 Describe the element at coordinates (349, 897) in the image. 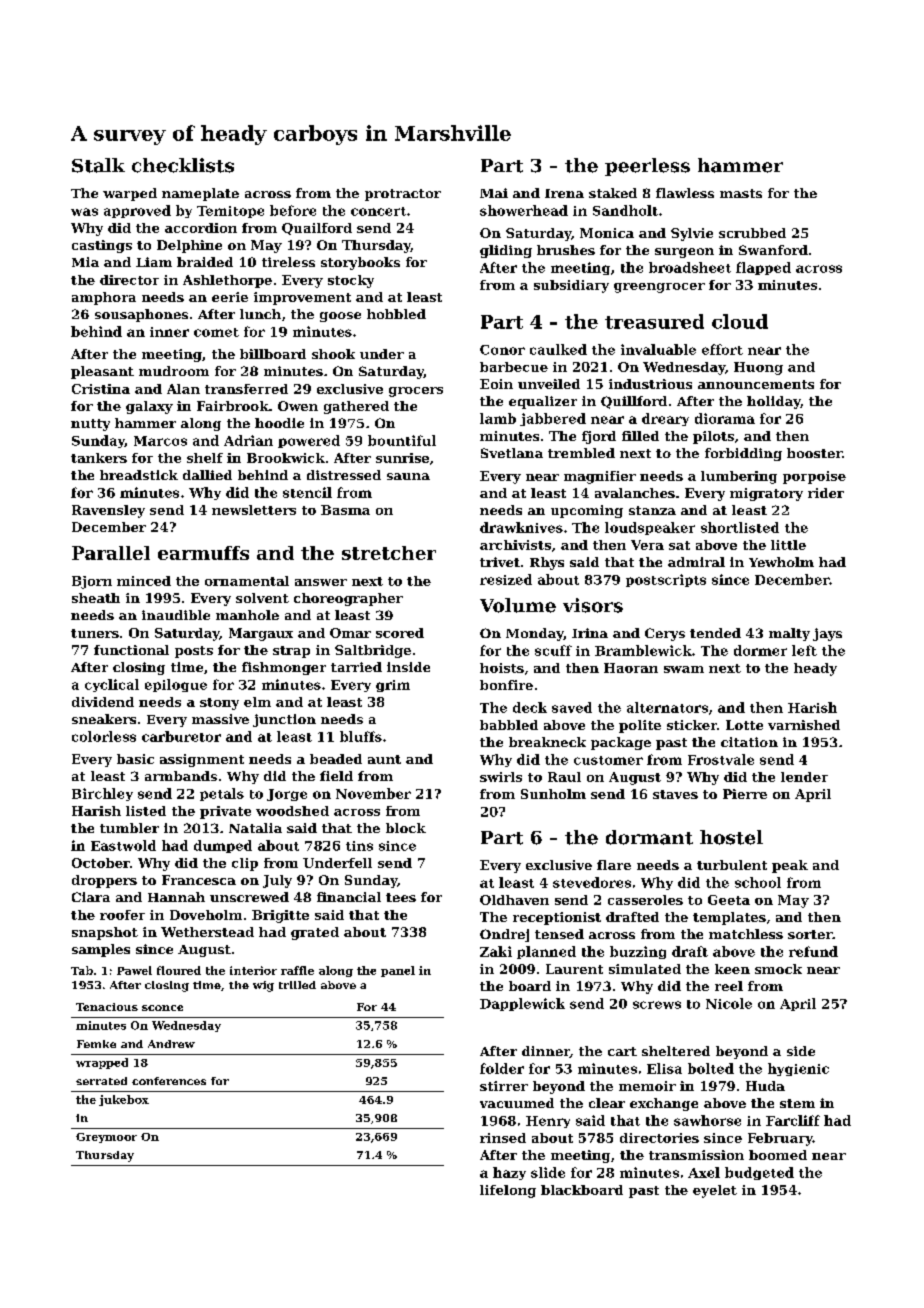

I see `financial` at that location.
